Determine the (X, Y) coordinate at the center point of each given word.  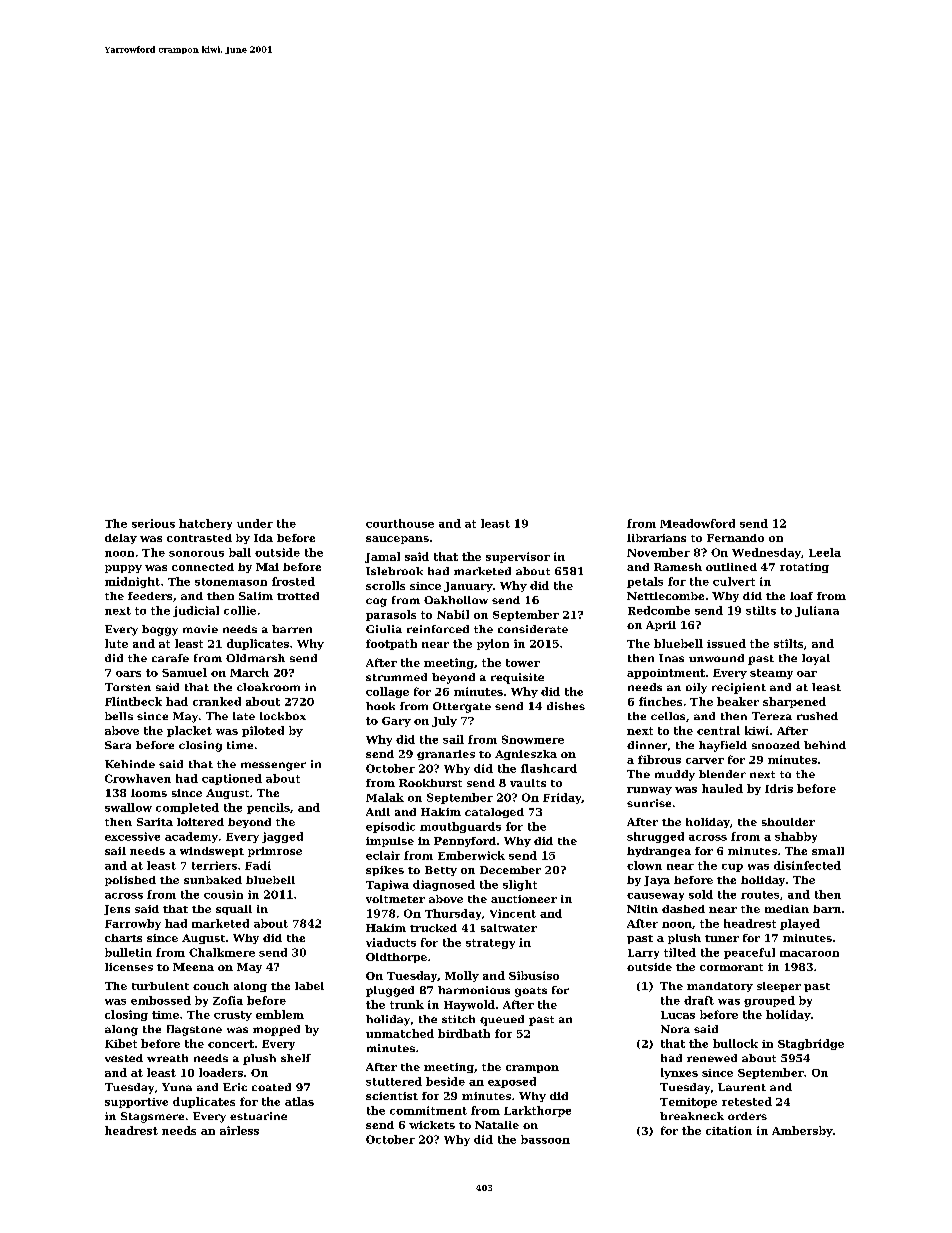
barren (292, 629)
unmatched (400, 1033)
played (800, 924)
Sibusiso (534, 975)
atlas (299, 1101)
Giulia (384, 629)
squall (234, 910)
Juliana (817, 611)
